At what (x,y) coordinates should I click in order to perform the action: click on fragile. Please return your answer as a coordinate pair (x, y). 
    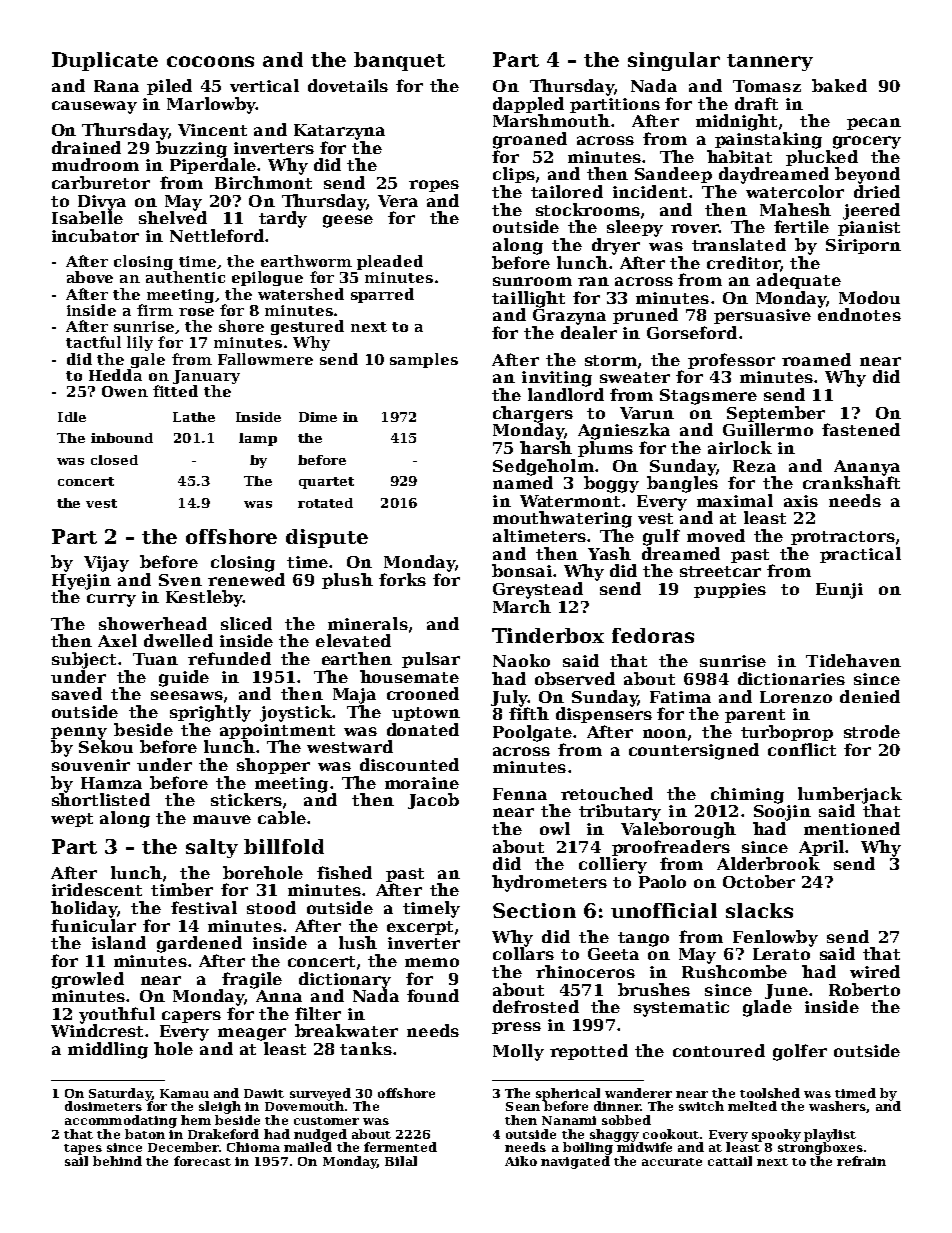
    Looking at the image, I should click on (252, 980).
